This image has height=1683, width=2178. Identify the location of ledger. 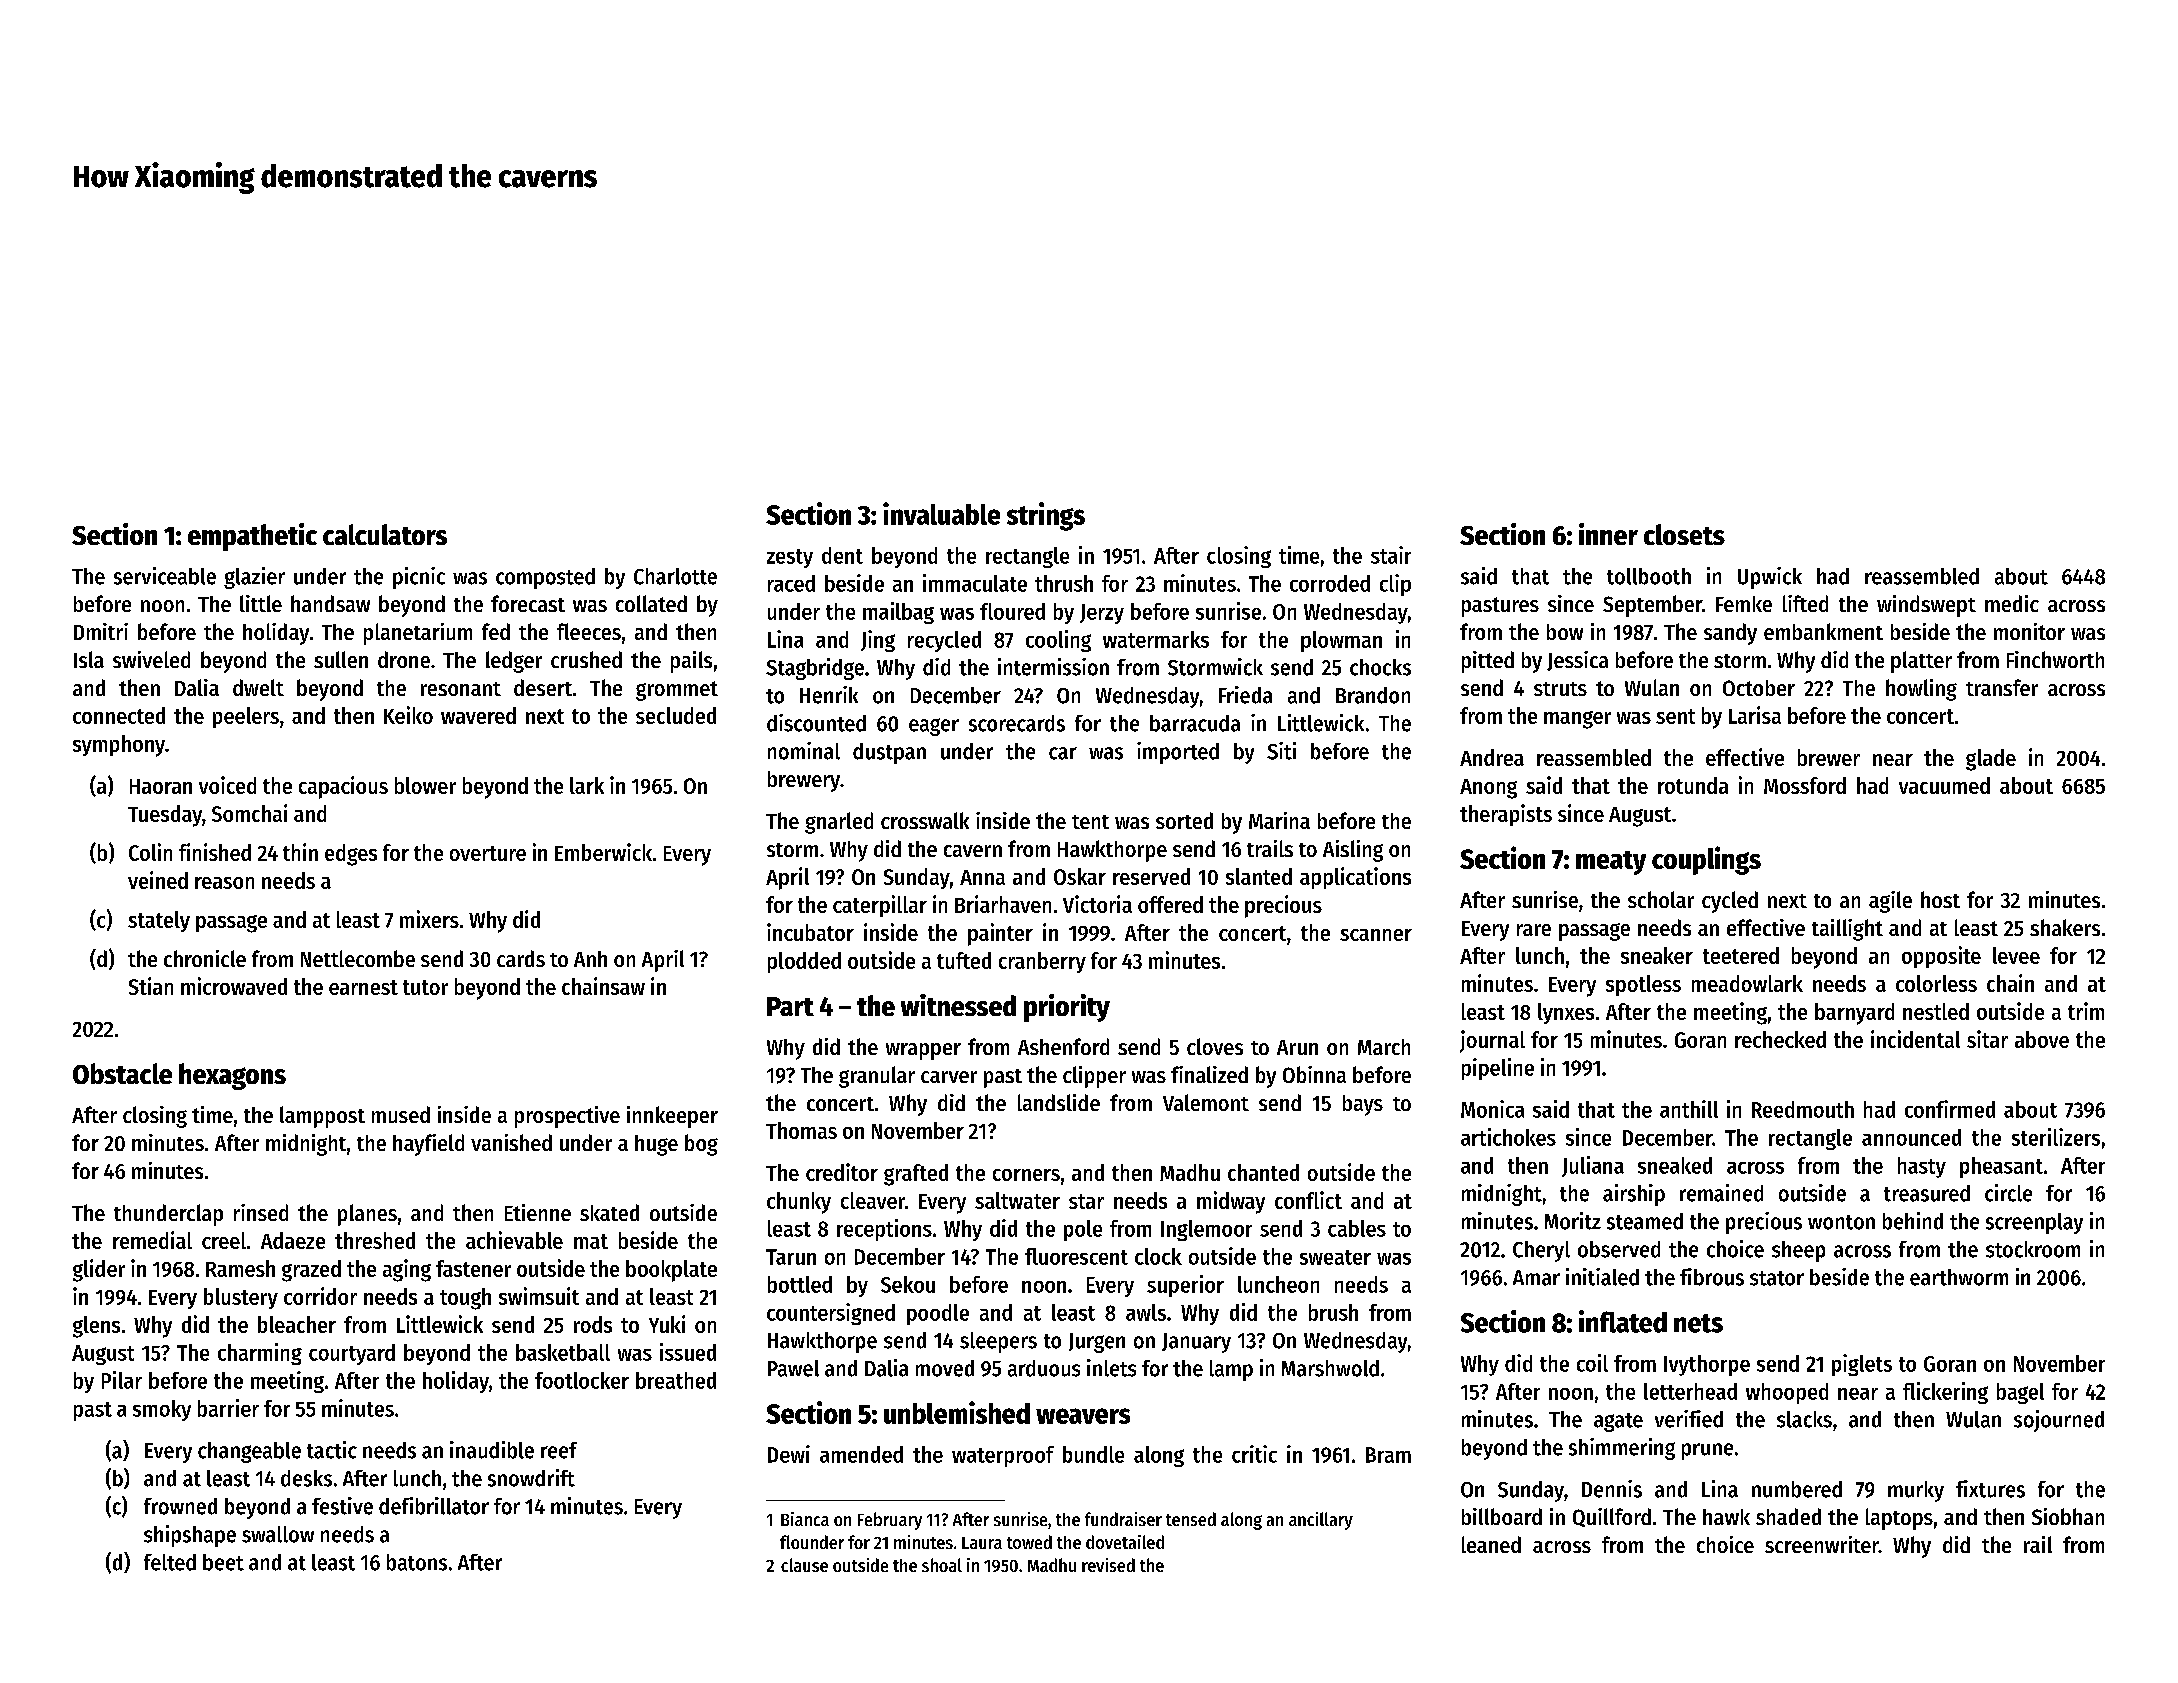
(514, 662).
